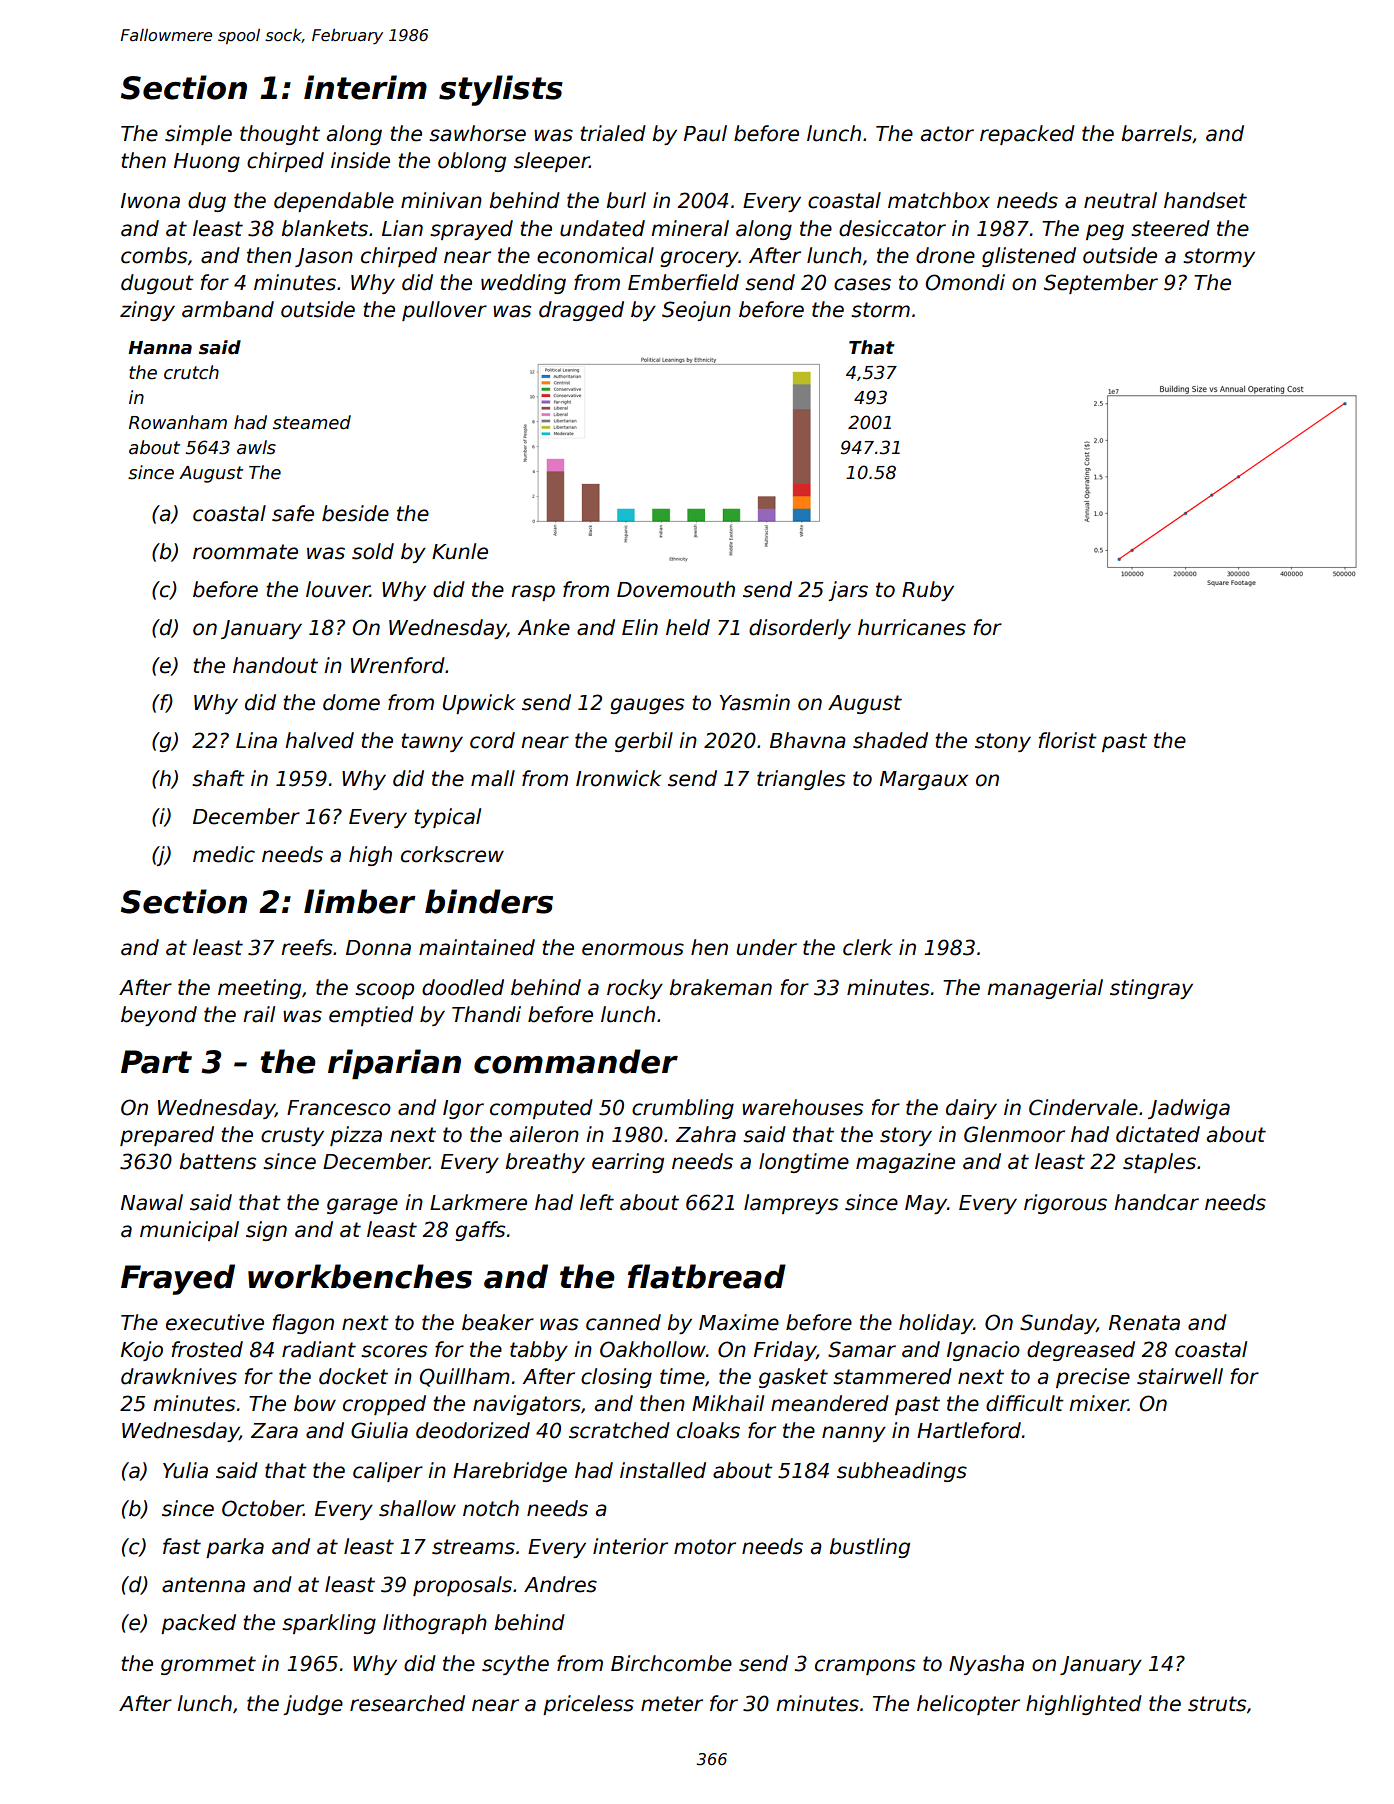 The width and height of the image is (1394, 1804). What do you see at coordinates (365, 87) in the image?
I see `interim` at bounding box center [365, 87].
